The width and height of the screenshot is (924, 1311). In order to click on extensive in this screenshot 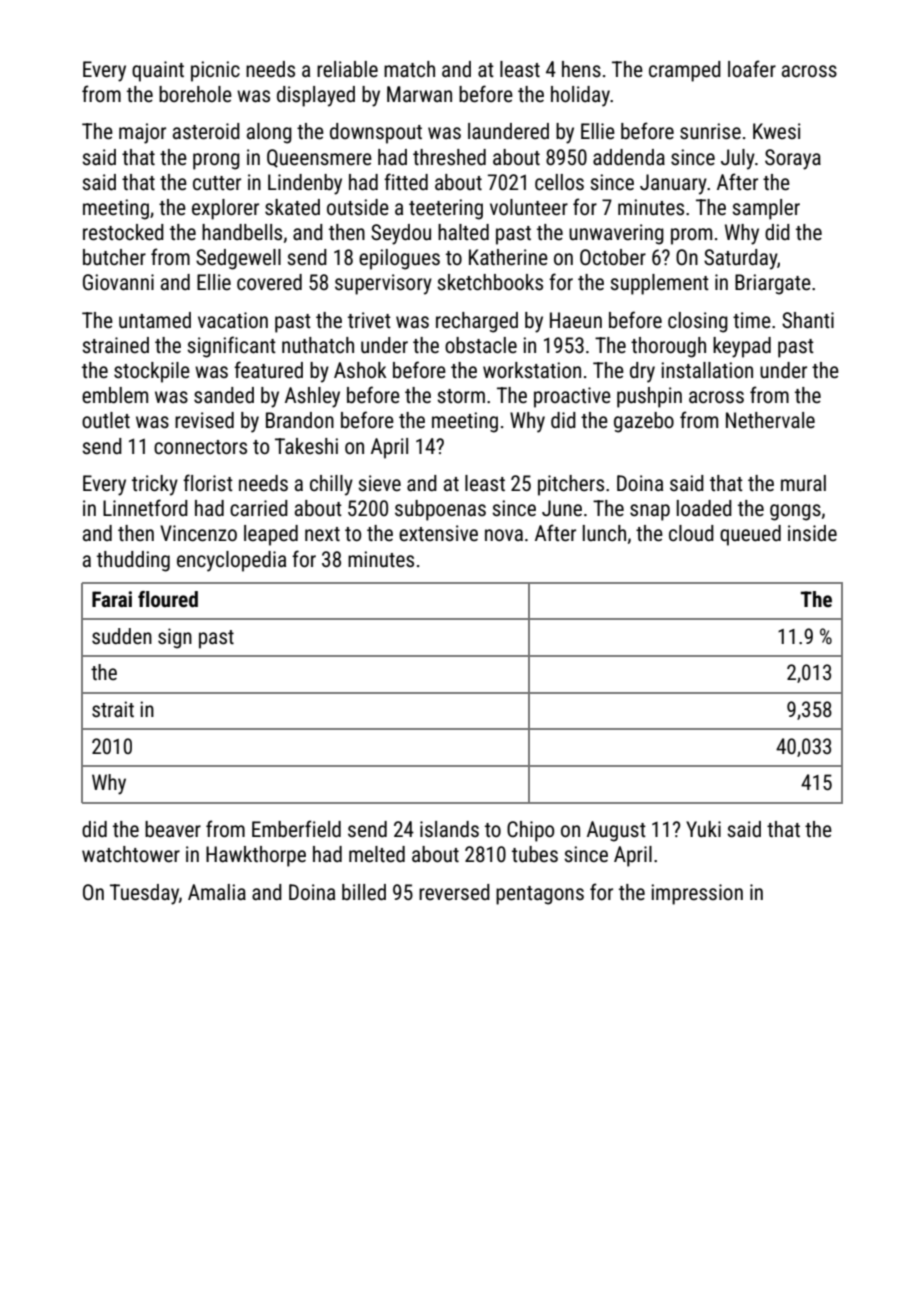, I will do `click(438, 533)`.
